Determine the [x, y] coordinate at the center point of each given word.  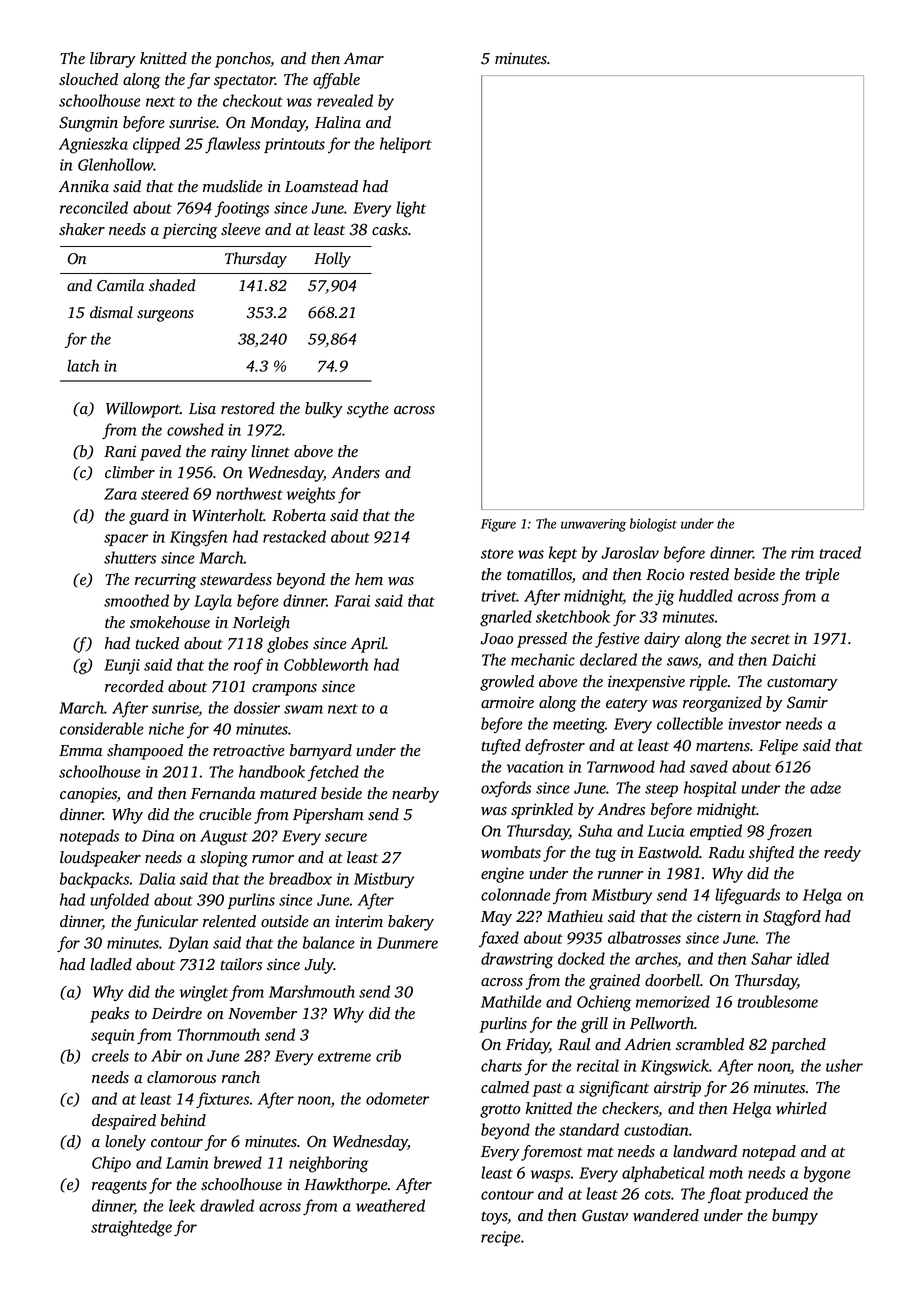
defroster [555, 747]
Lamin [187, 1163]
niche [166, 728]
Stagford [792, 918]
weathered [390, 1205]
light [411, 209]
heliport [406, 145]
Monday [278, 124]
